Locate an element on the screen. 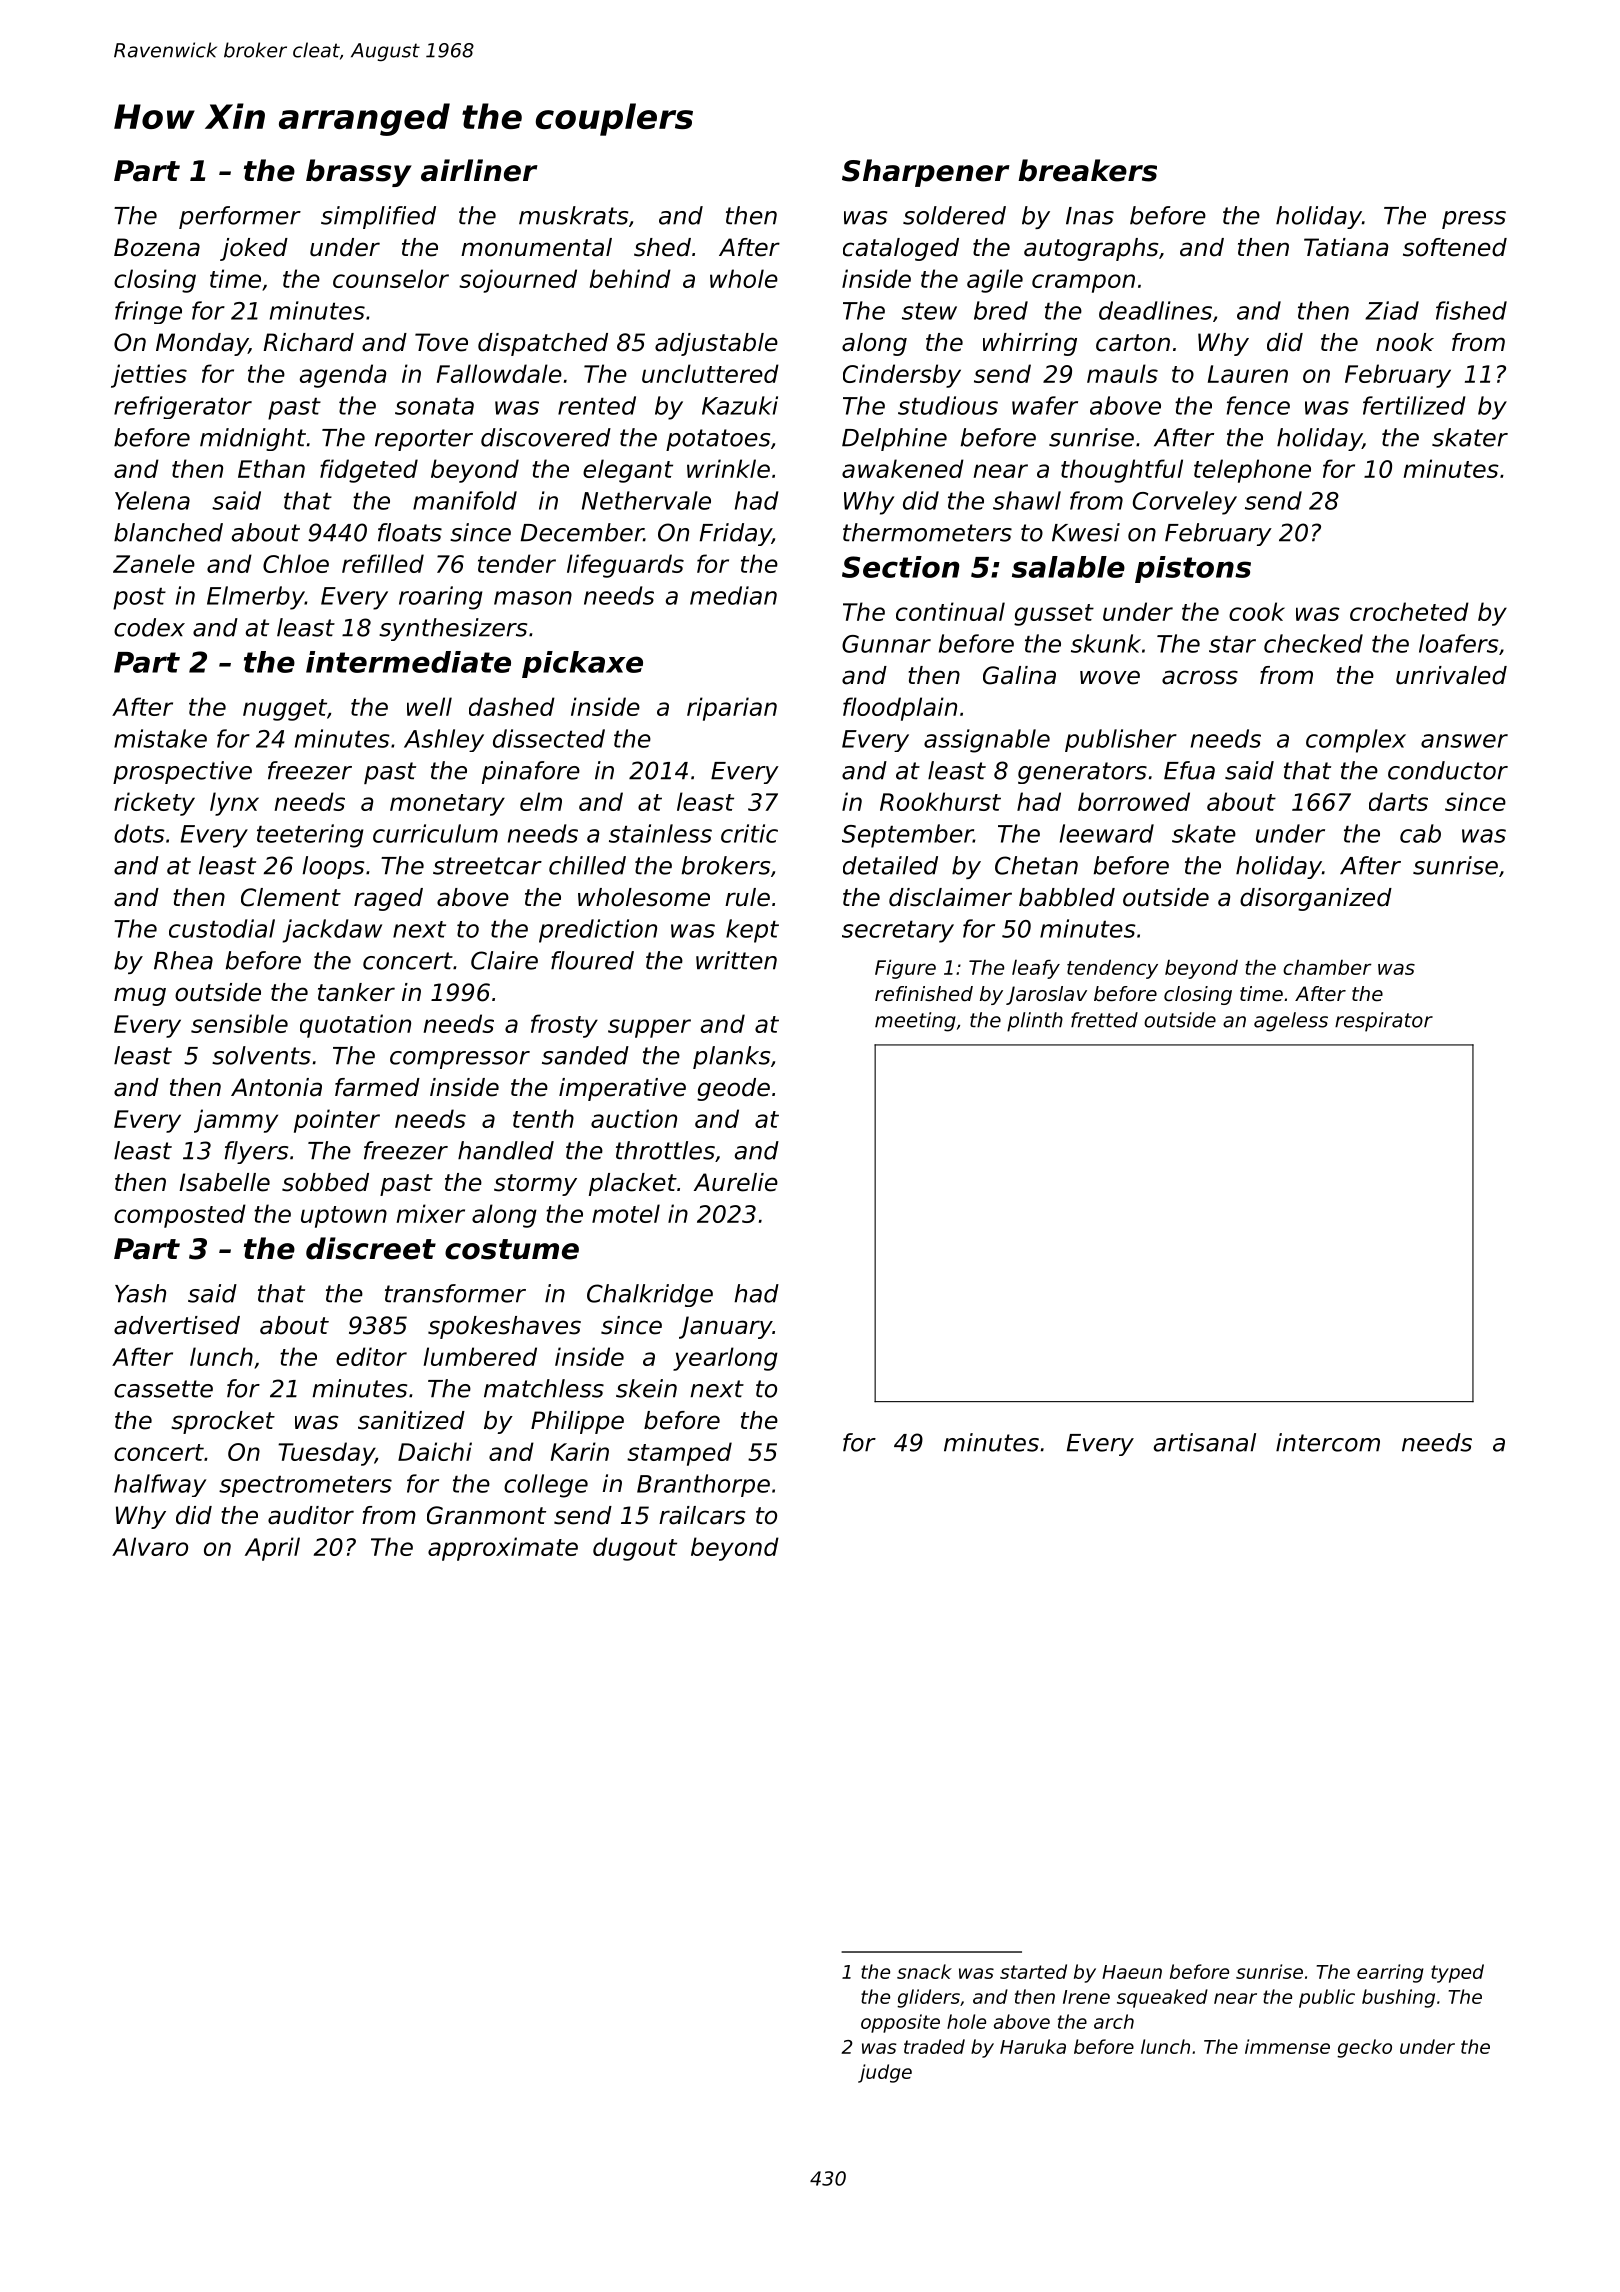 The width and height of the screenshot is (1620, 2292). breakers is located at coordinates (1087, 170).
